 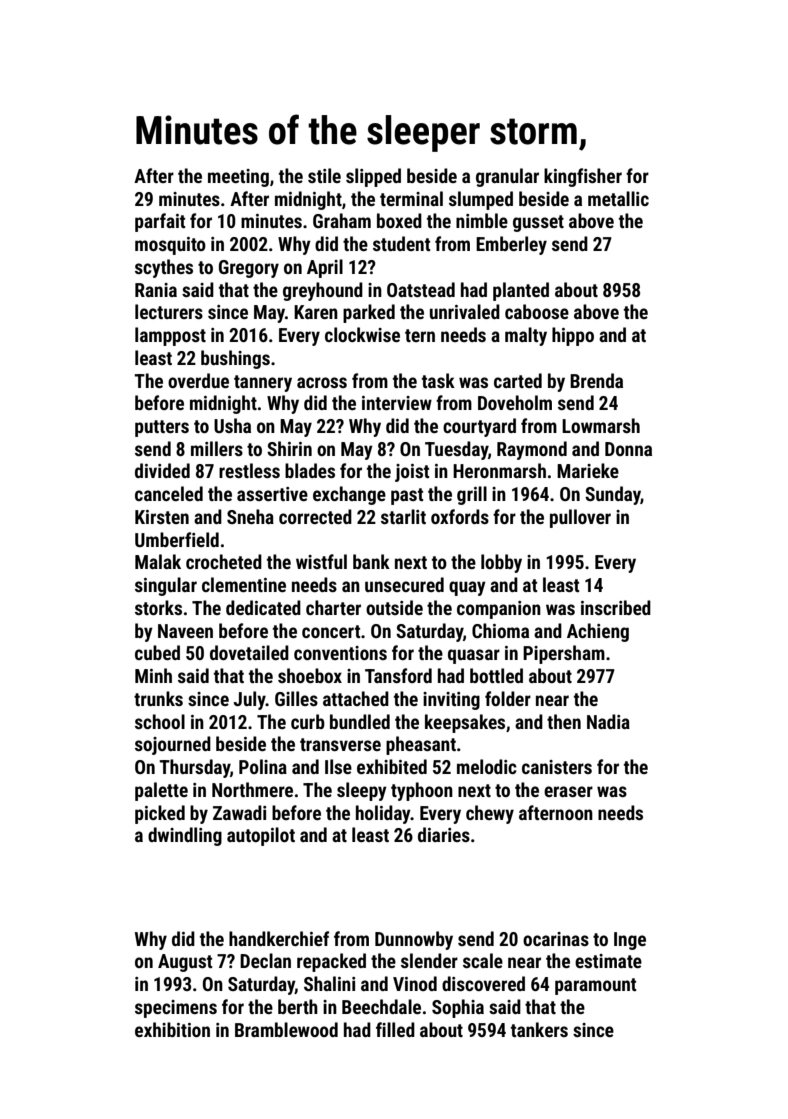 I want to click on ocarinas, so click(x=556, y=939).
